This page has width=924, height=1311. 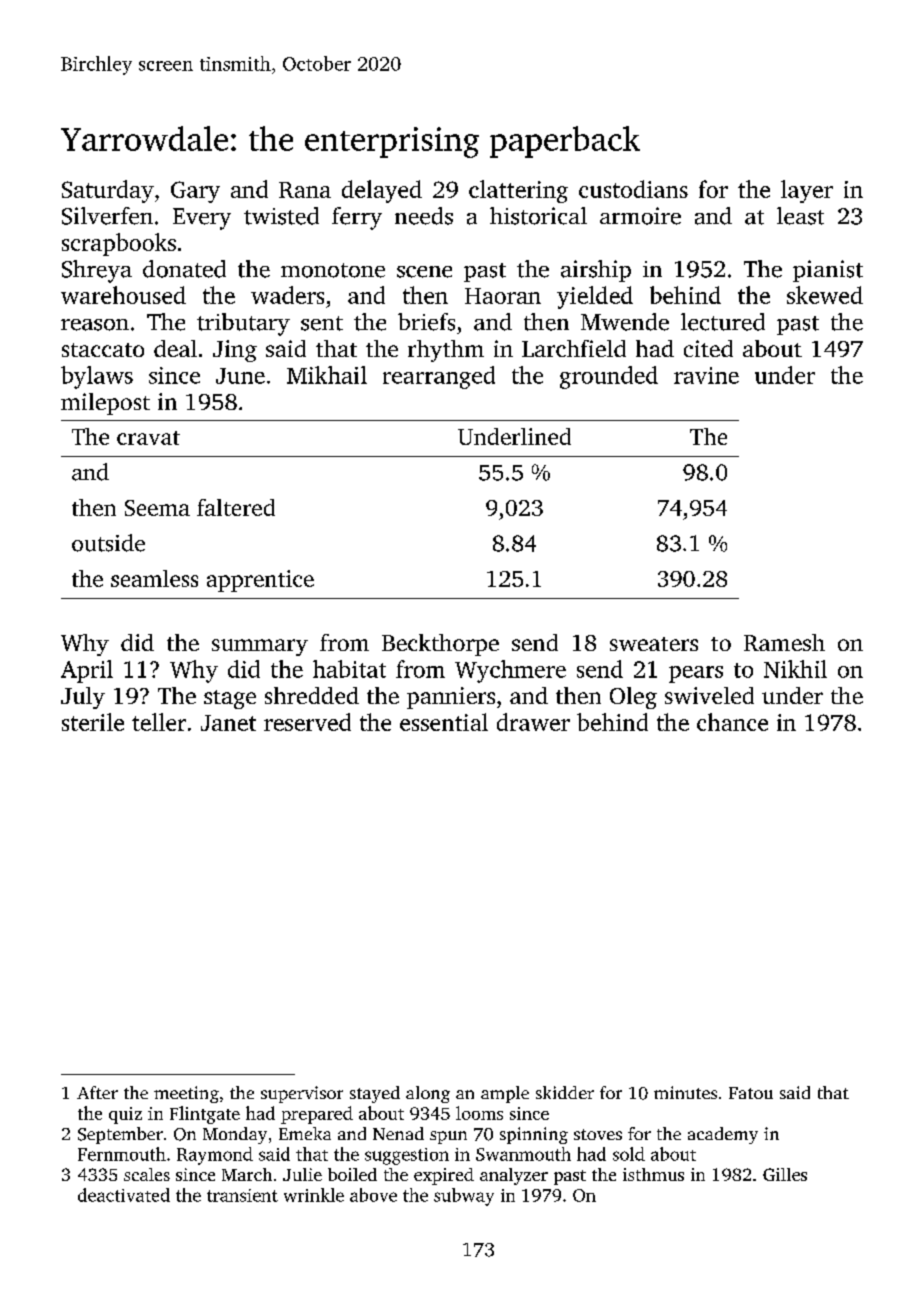 What do you see at coordinates (807, 191) in the page?
I see `layer` at bounding box center [807, 191].
